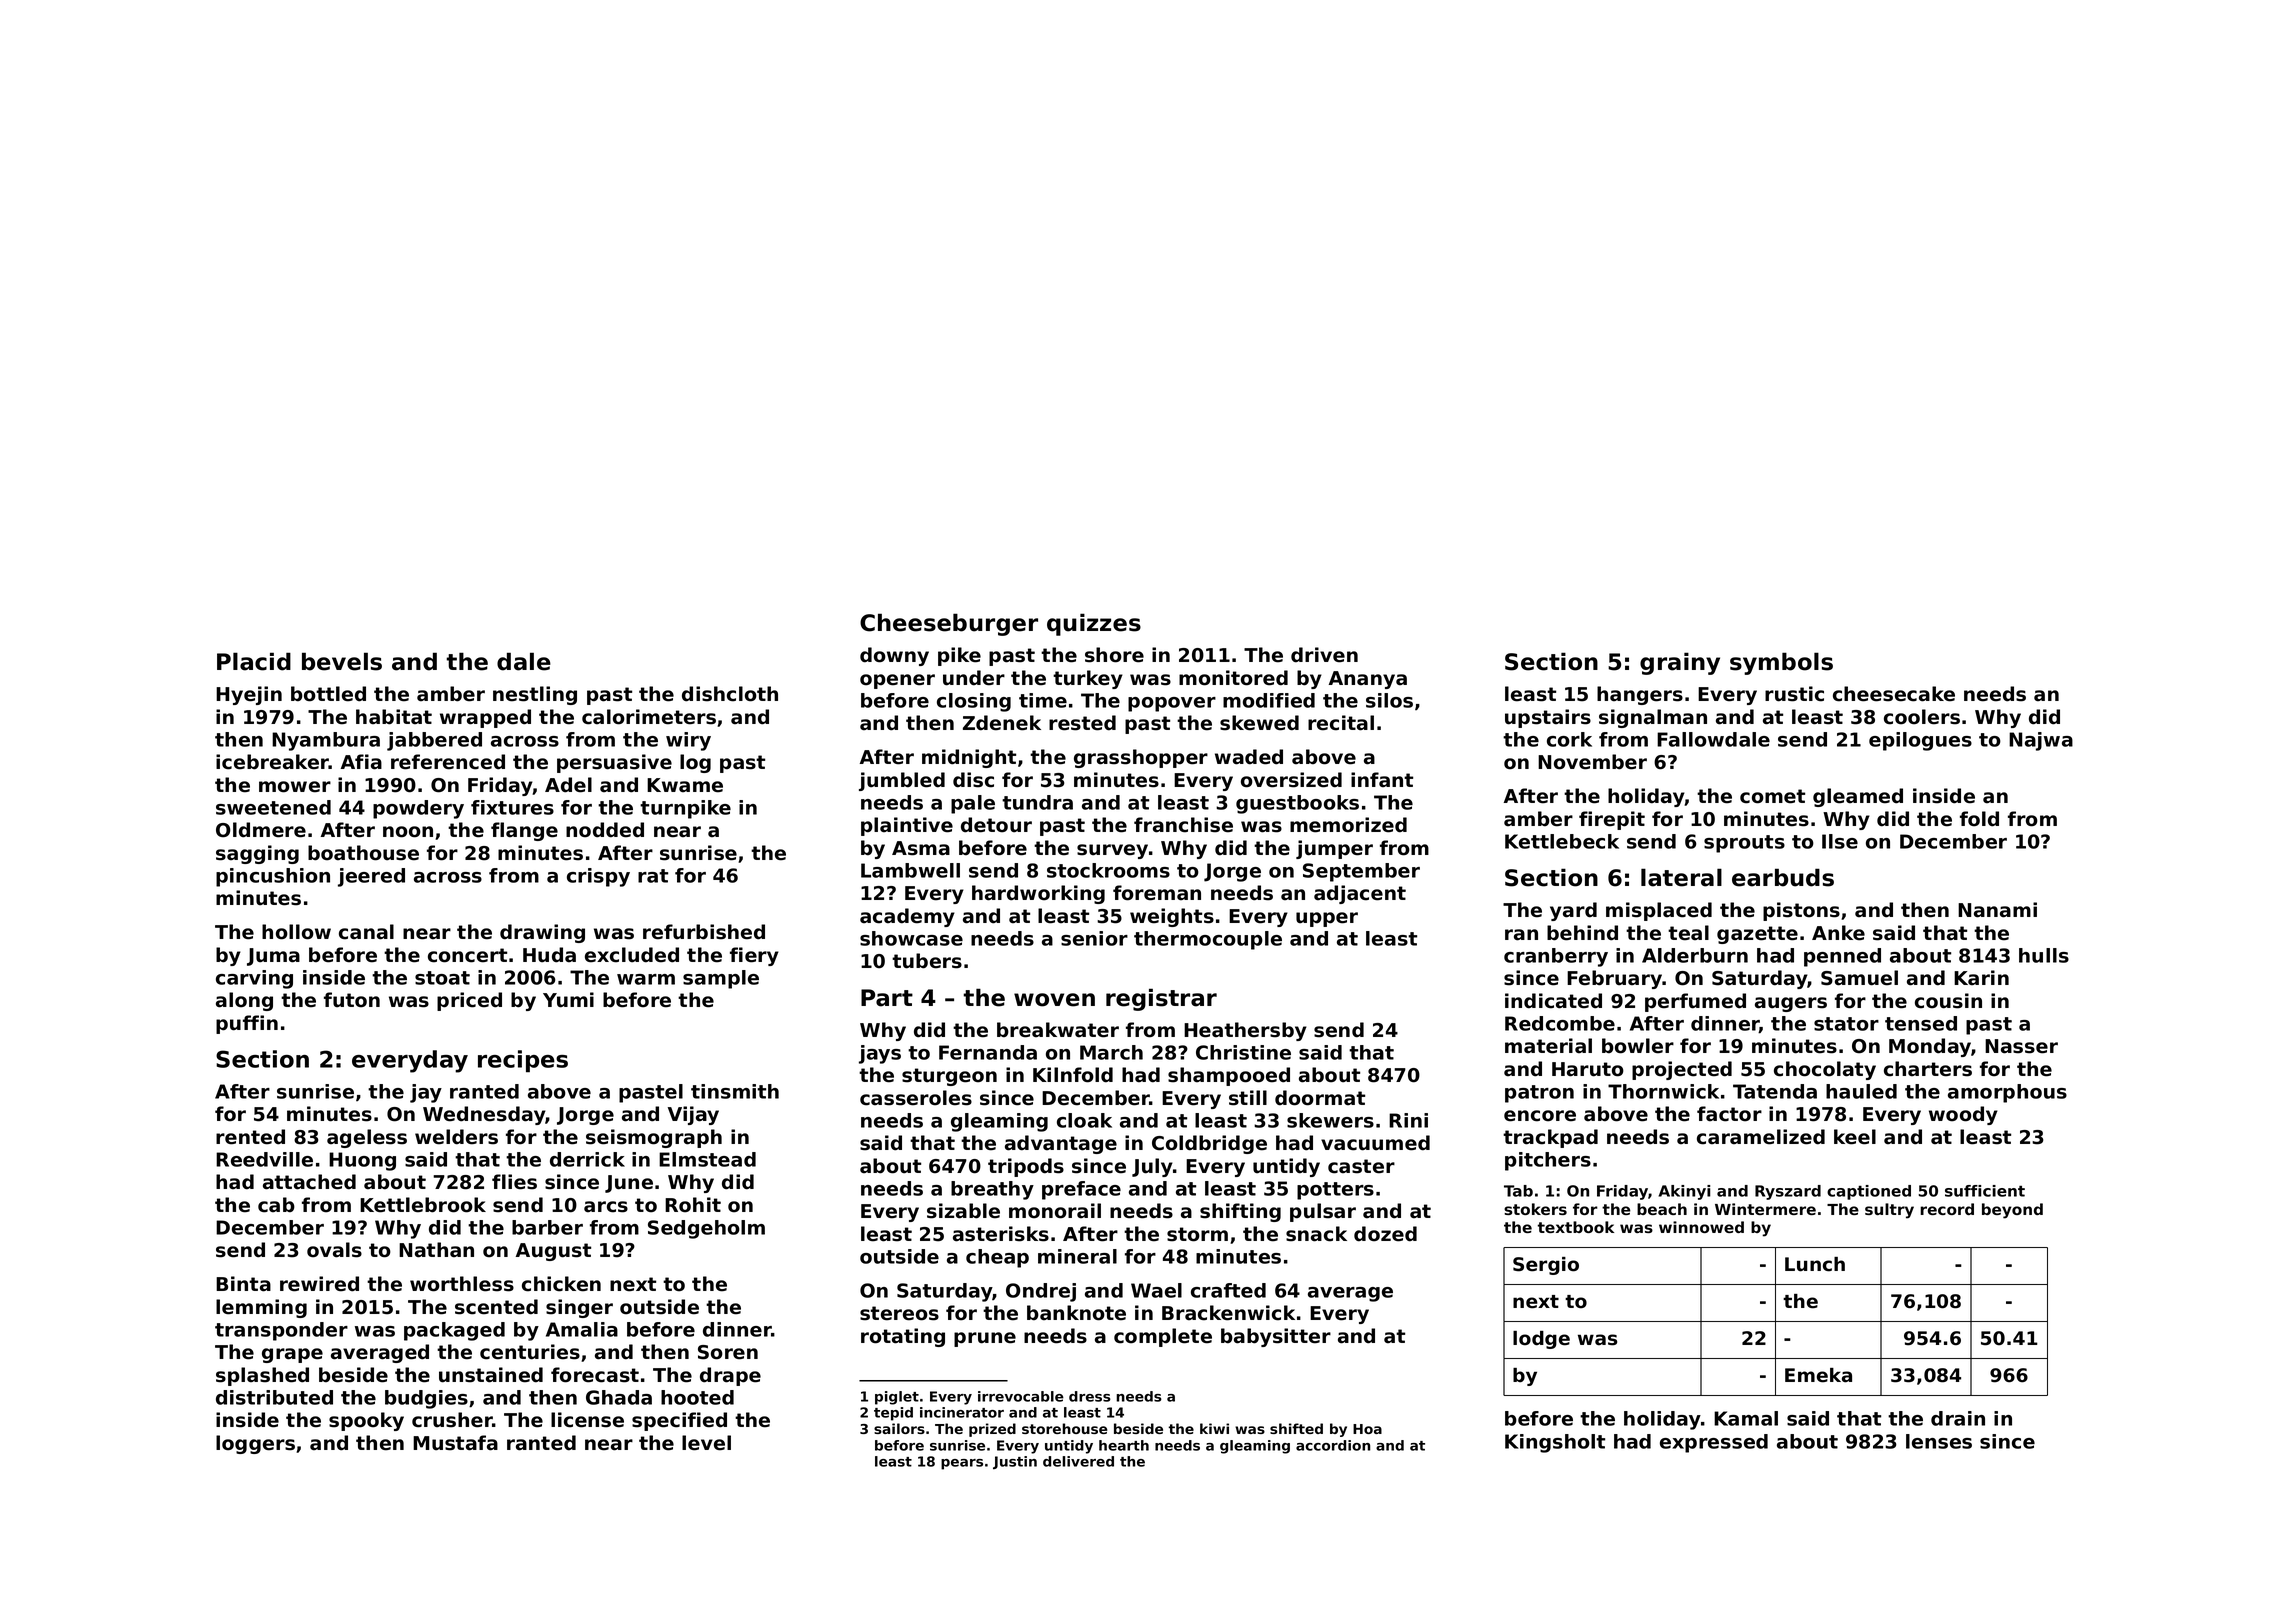 The width and height of the image is (2292, 1620). Describe the element at coordinates (728, 1352) in the image. I see `Soren` at that location.
